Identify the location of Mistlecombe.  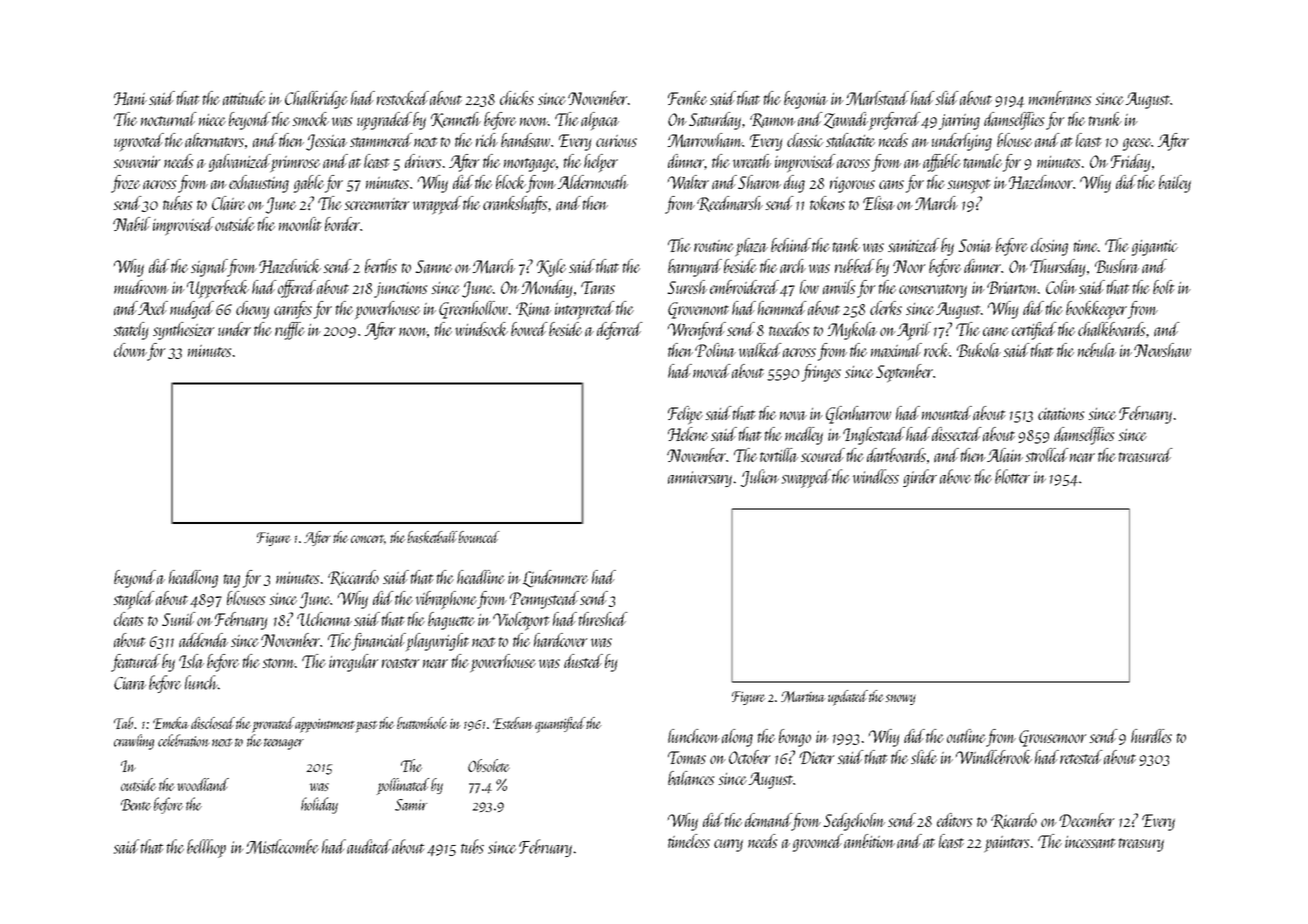
(282, 846).
